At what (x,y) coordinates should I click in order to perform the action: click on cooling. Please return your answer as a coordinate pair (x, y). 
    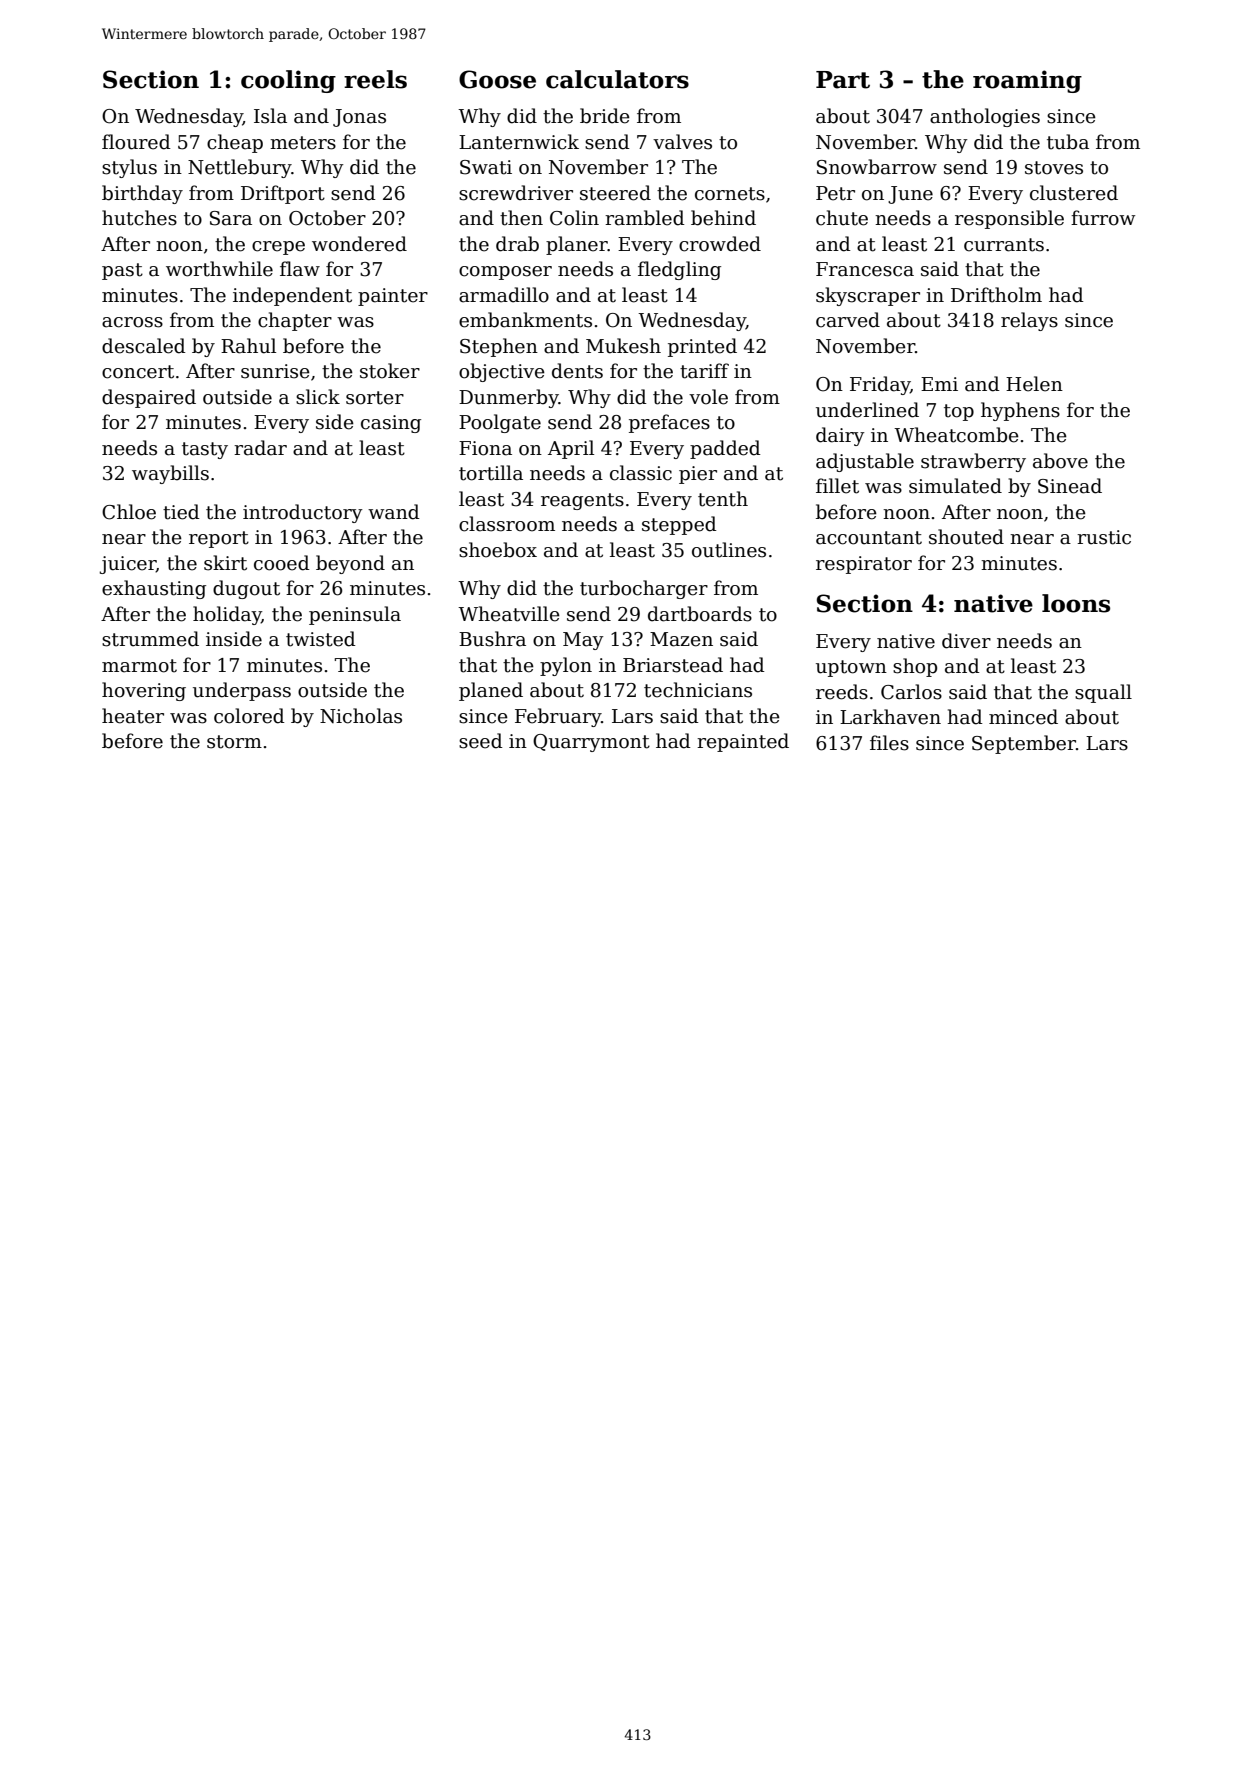
    Looking at the image, I should click on (288, 81).
